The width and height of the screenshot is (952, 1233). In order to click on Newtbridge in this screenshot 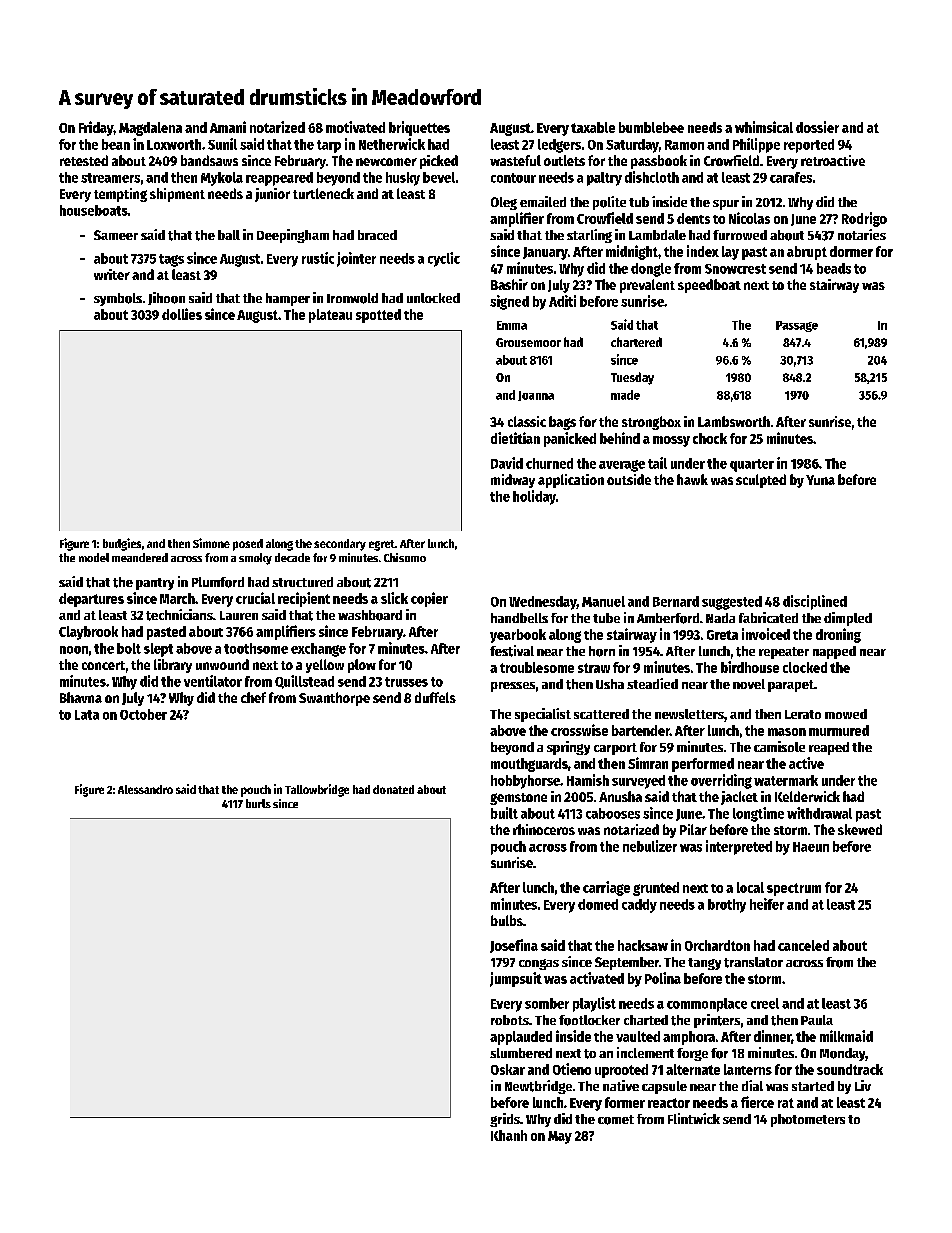, I will do `click(538, 1087)`.
